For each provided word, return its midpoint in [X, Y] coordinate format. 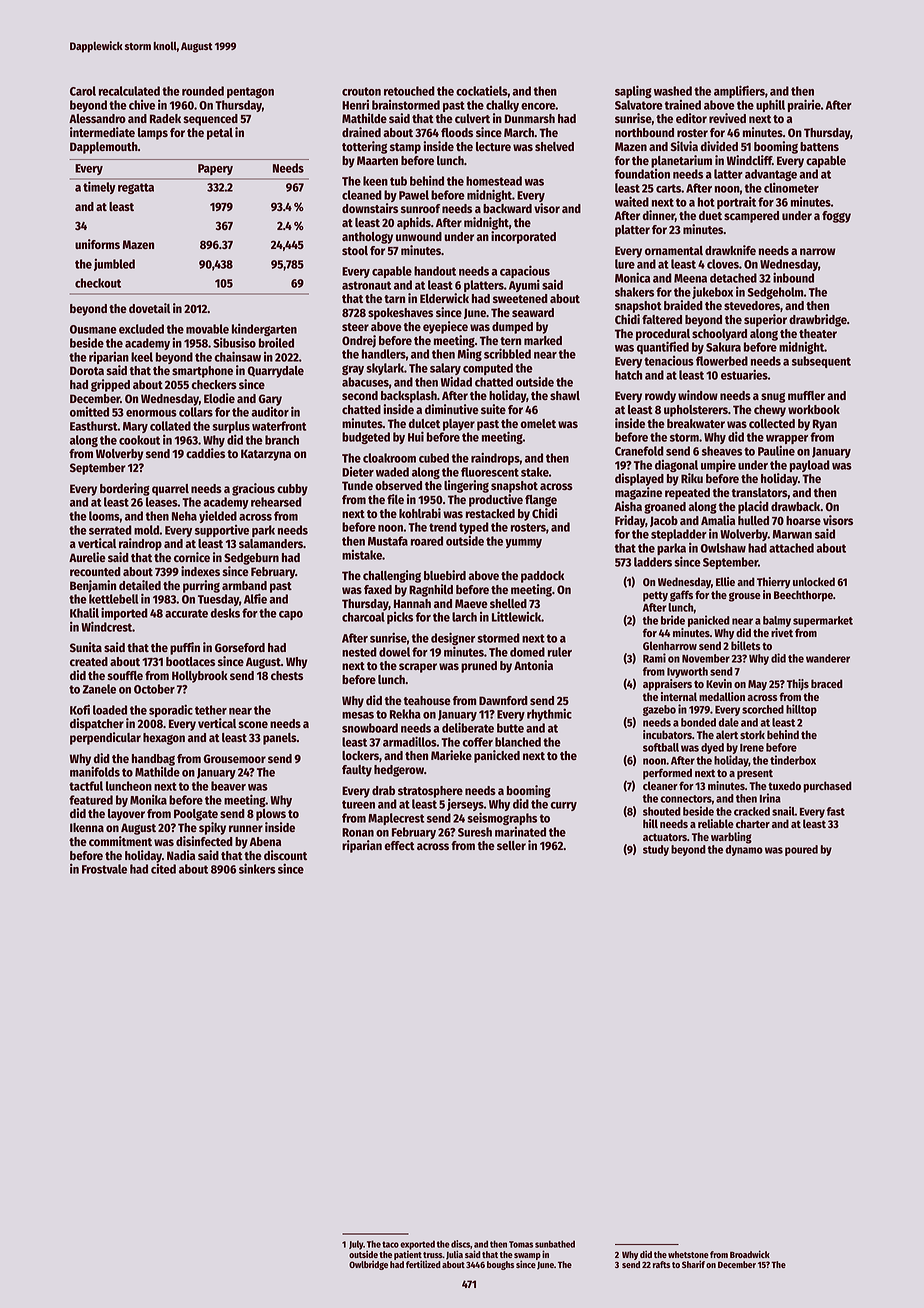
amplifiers [739, 91]
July [356, 1245]
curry [563, 806]
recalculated [129, 91]
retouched [409, 91]
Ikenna [87, 827]
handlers [384, 354]
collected [772, 423]
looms [104, 516]
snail [783, 811]
